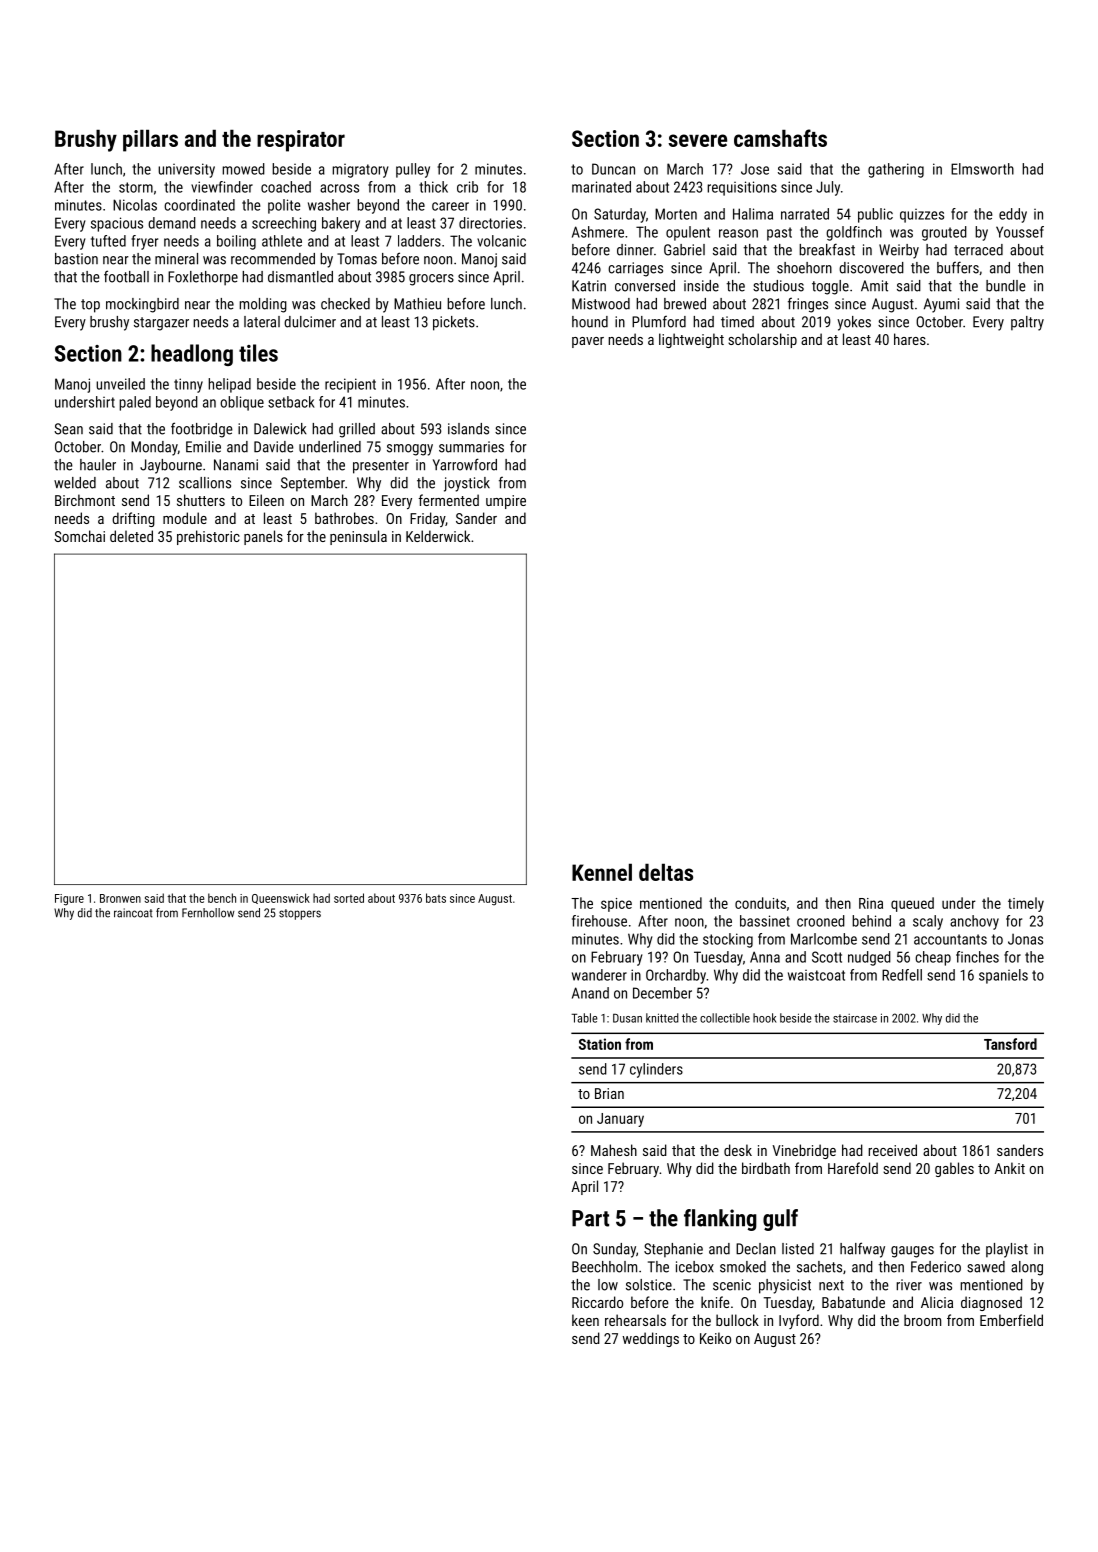  Describe the element at coordinates (438, 536) in the page. I see `Kelderwick` at that location.
